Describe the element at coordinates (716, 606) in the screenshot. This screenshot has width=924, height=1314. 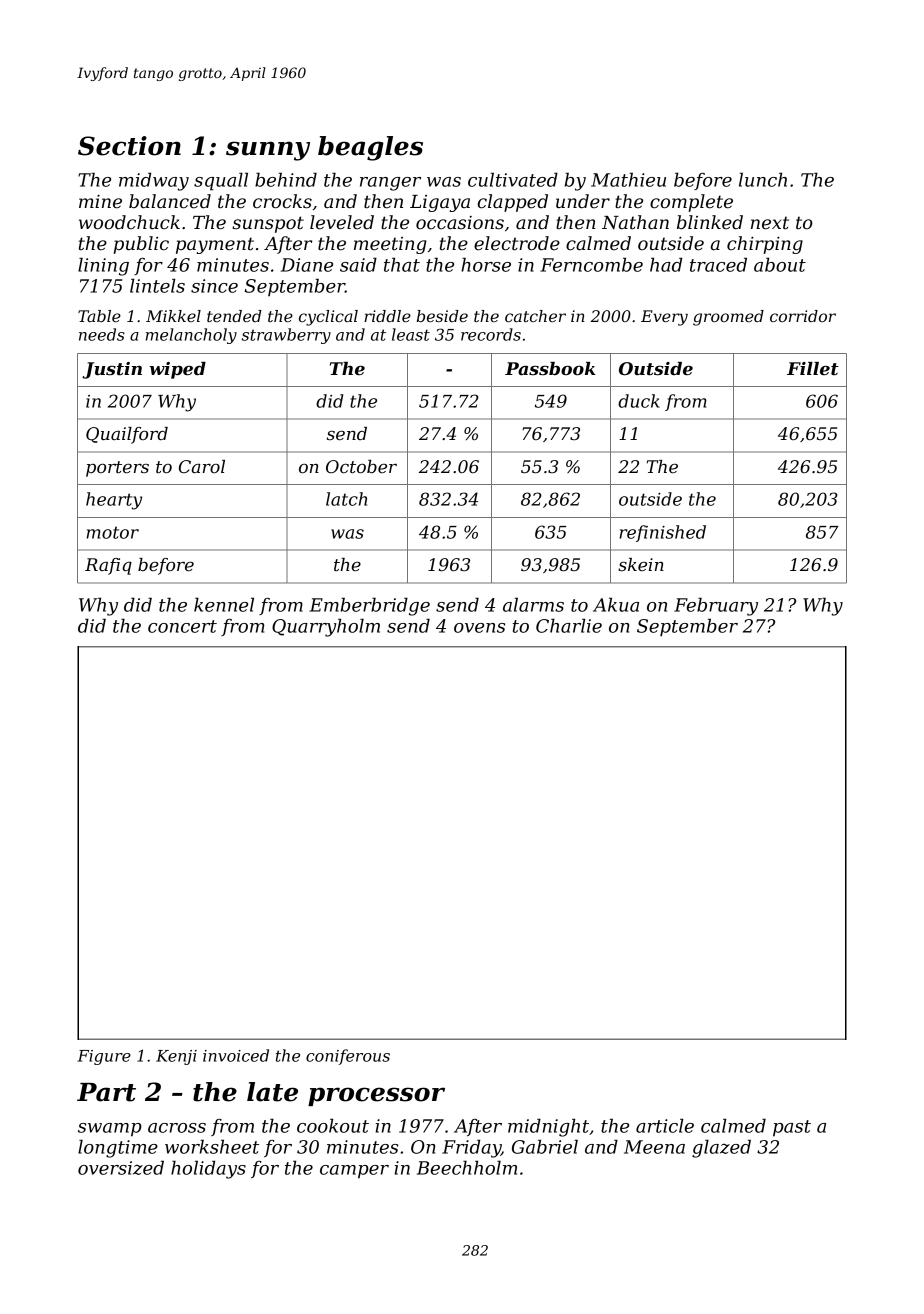
I see `February` at that location.
